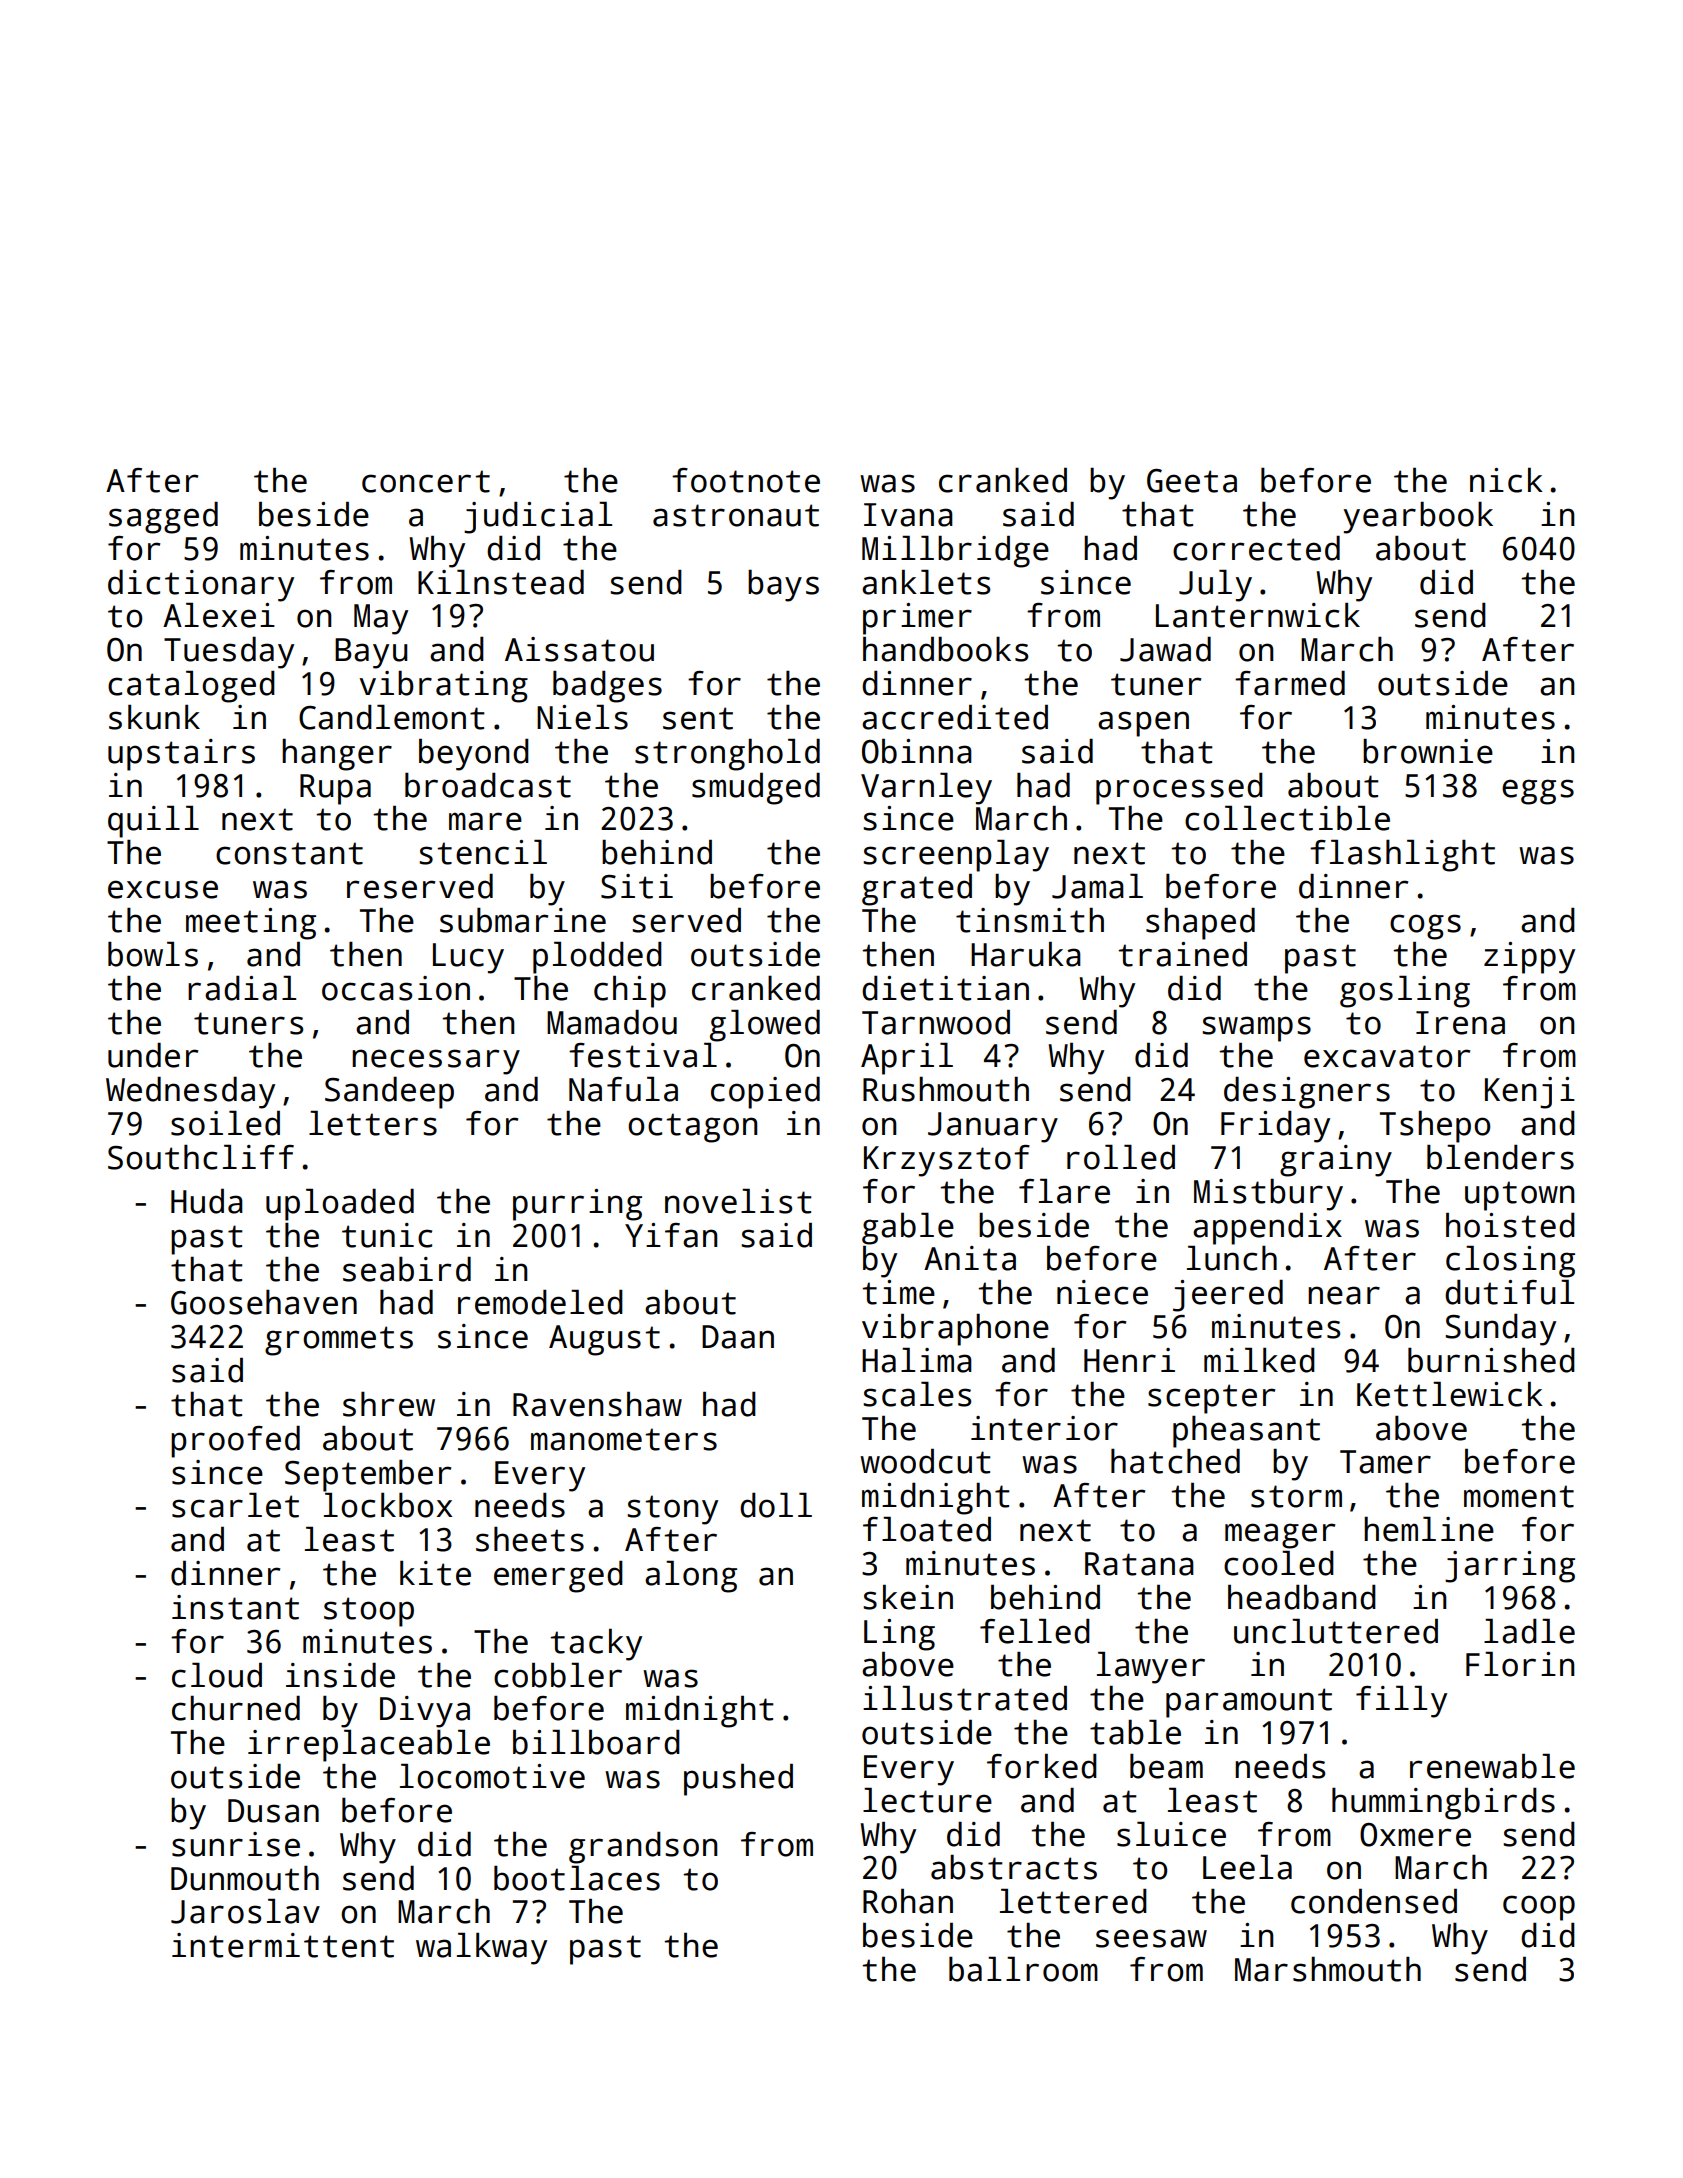  What do you see at coordinates (389, 1092) in the image?
I see `Sandeep` at bounding box center [389, 1092].
